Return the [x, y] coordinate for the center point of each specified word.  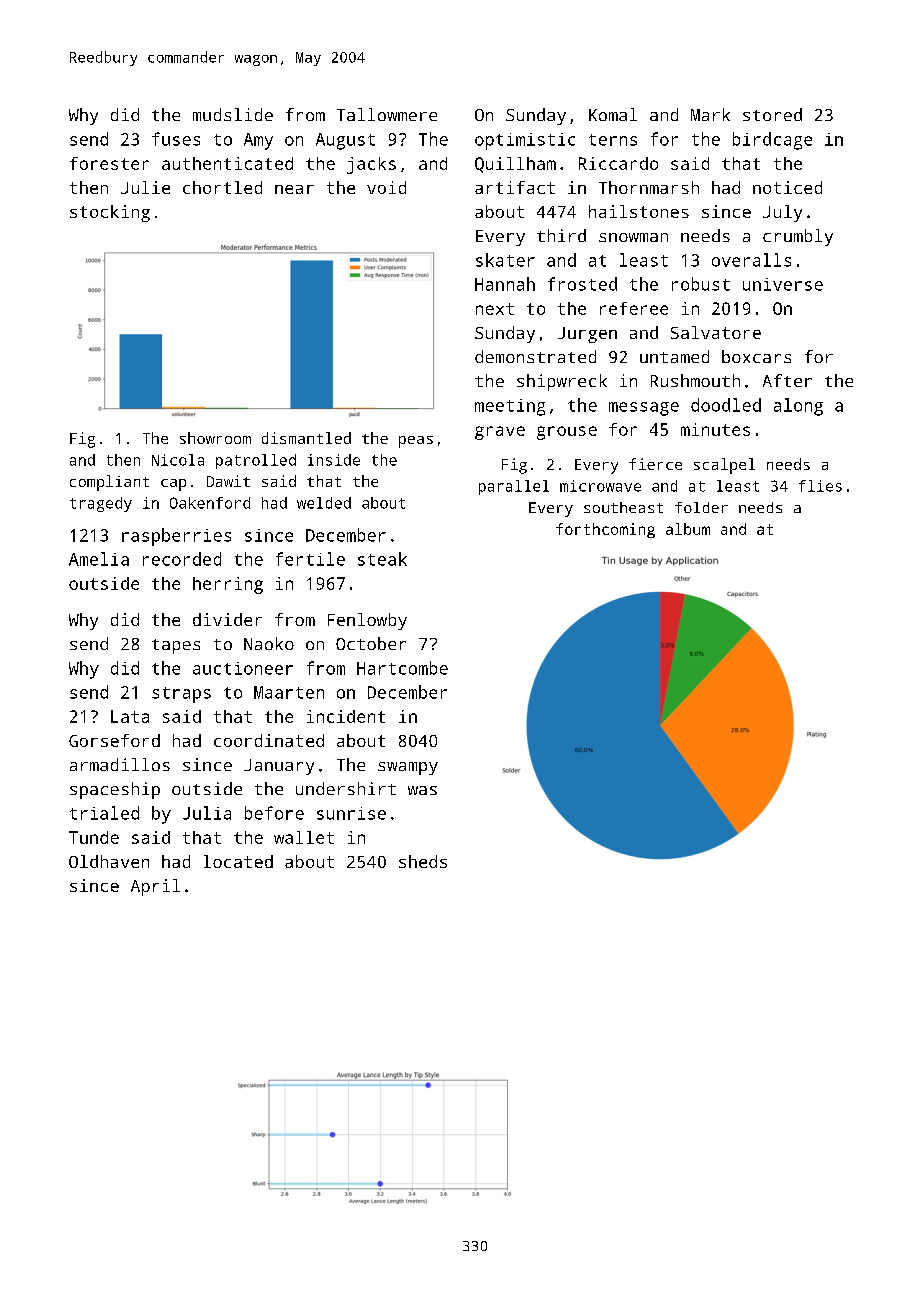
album [688, 529]
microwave [600, 486]
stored [772, 114]
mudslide [233, 114]
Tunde [94, 837]
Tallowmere [387, 114]
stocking [110, 213]
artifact [515, 187]
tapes [176, 646]
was [422, 790]
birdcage [772, 141]
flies [820, 486]
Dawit [228, 481]
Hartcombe [402, 668]
